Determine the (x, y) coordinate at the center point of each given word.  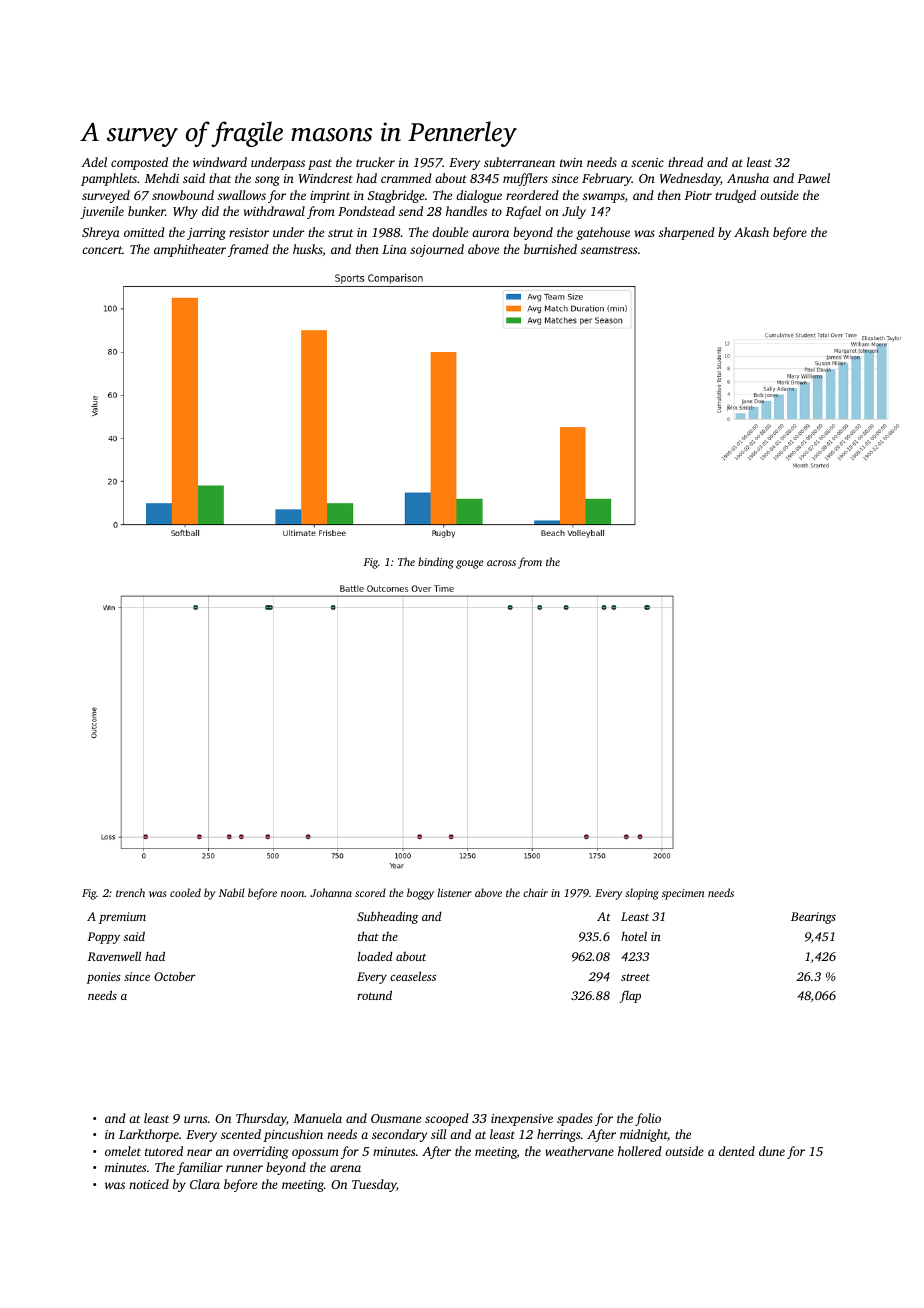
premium (122, 918)
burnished (550, 249)
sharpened (687, 233)
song (267, 181)
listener (455, 892)
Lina (394, 249)
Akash (751, 232)
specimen (683, 894)
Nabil (232, 892)
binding (436, 563)
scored (370, 892)
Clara (205, 1184)
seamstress (609, 250)
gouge (469, 564)
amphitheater (190, 250)
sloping (642, 894)
